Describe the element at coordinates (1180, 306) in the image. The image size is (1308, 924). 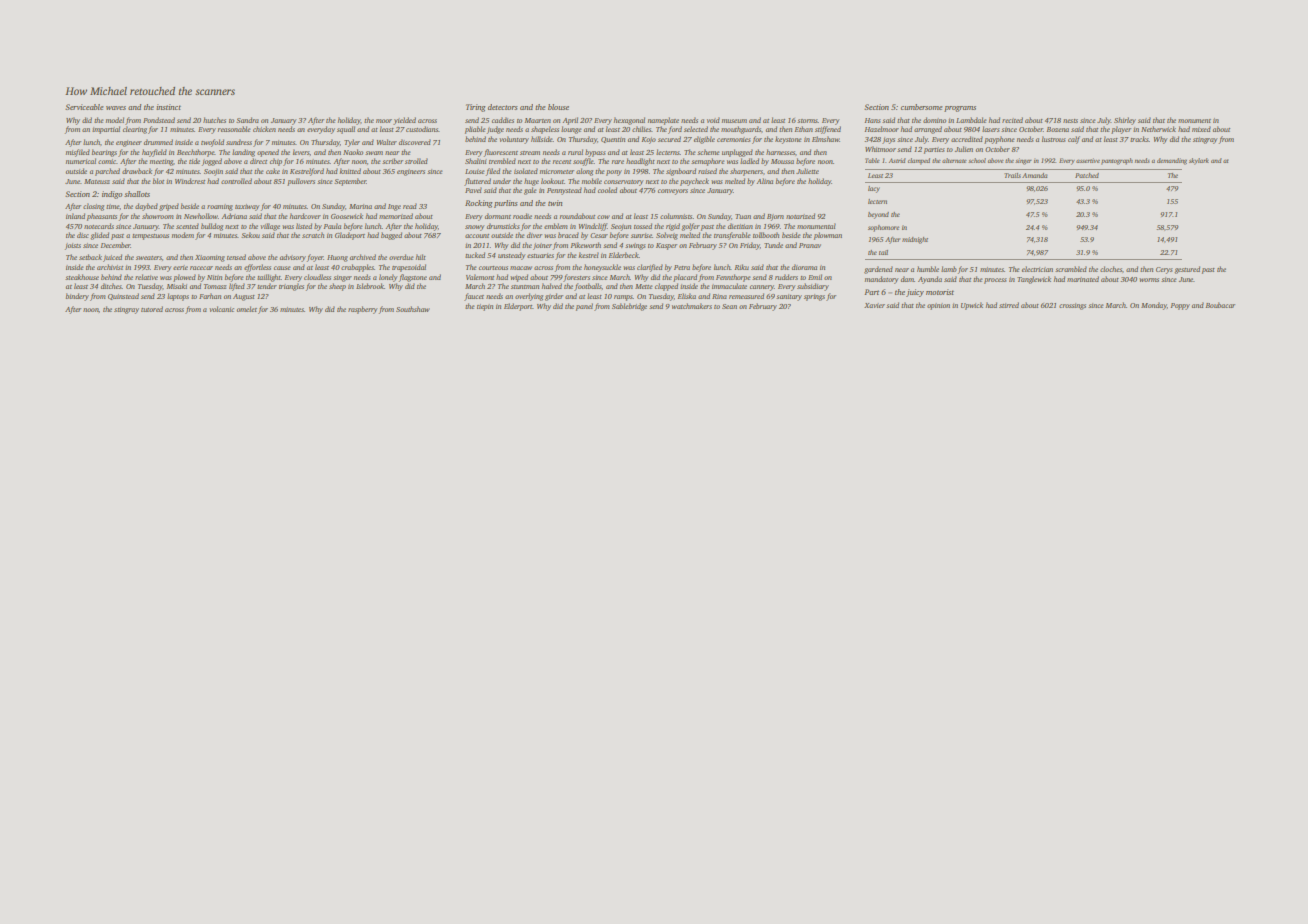
I see `Poppy` at that location.
